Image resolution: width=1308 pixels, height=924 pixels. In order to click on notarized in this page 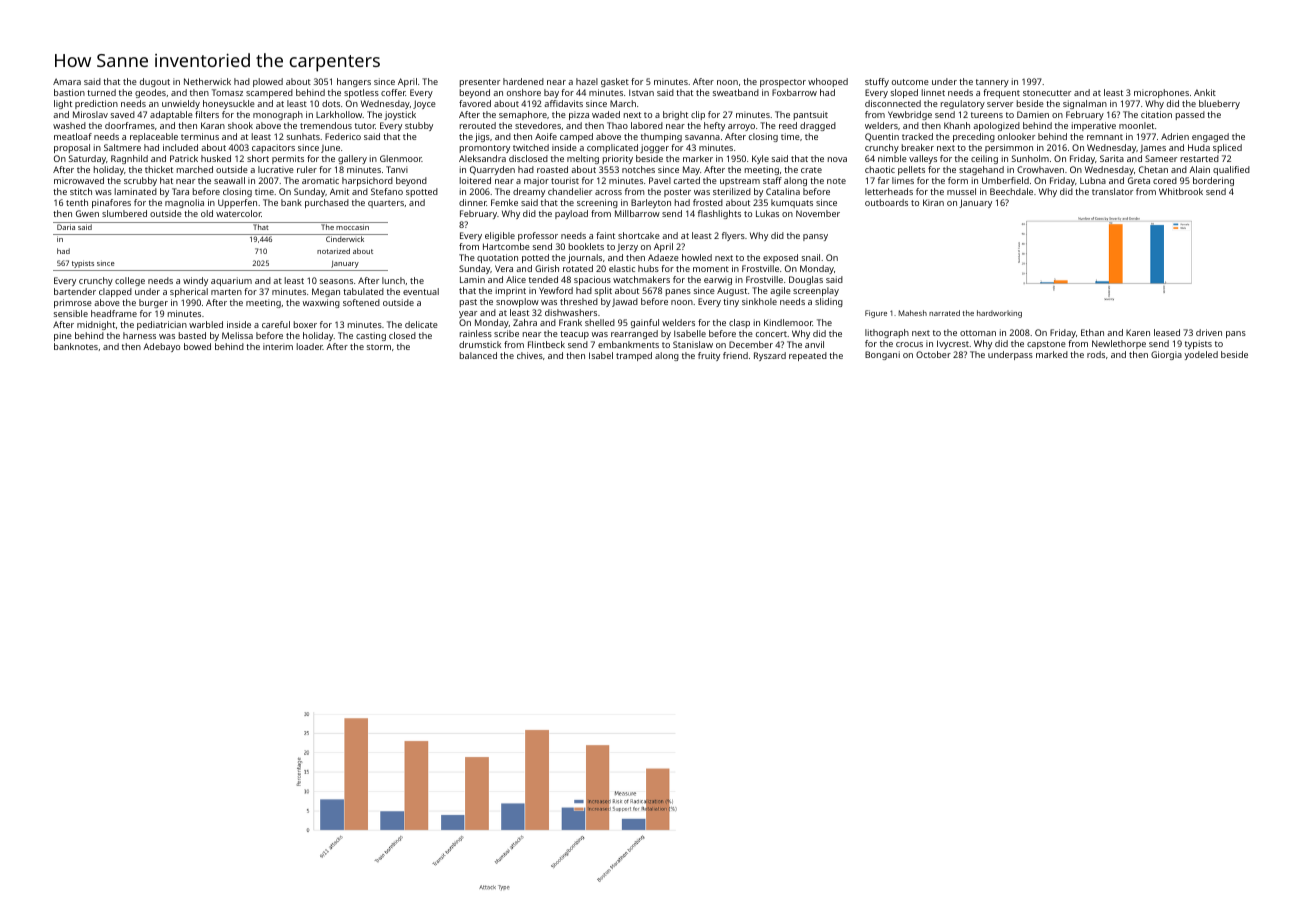, I will do `click(333, 251)`.
